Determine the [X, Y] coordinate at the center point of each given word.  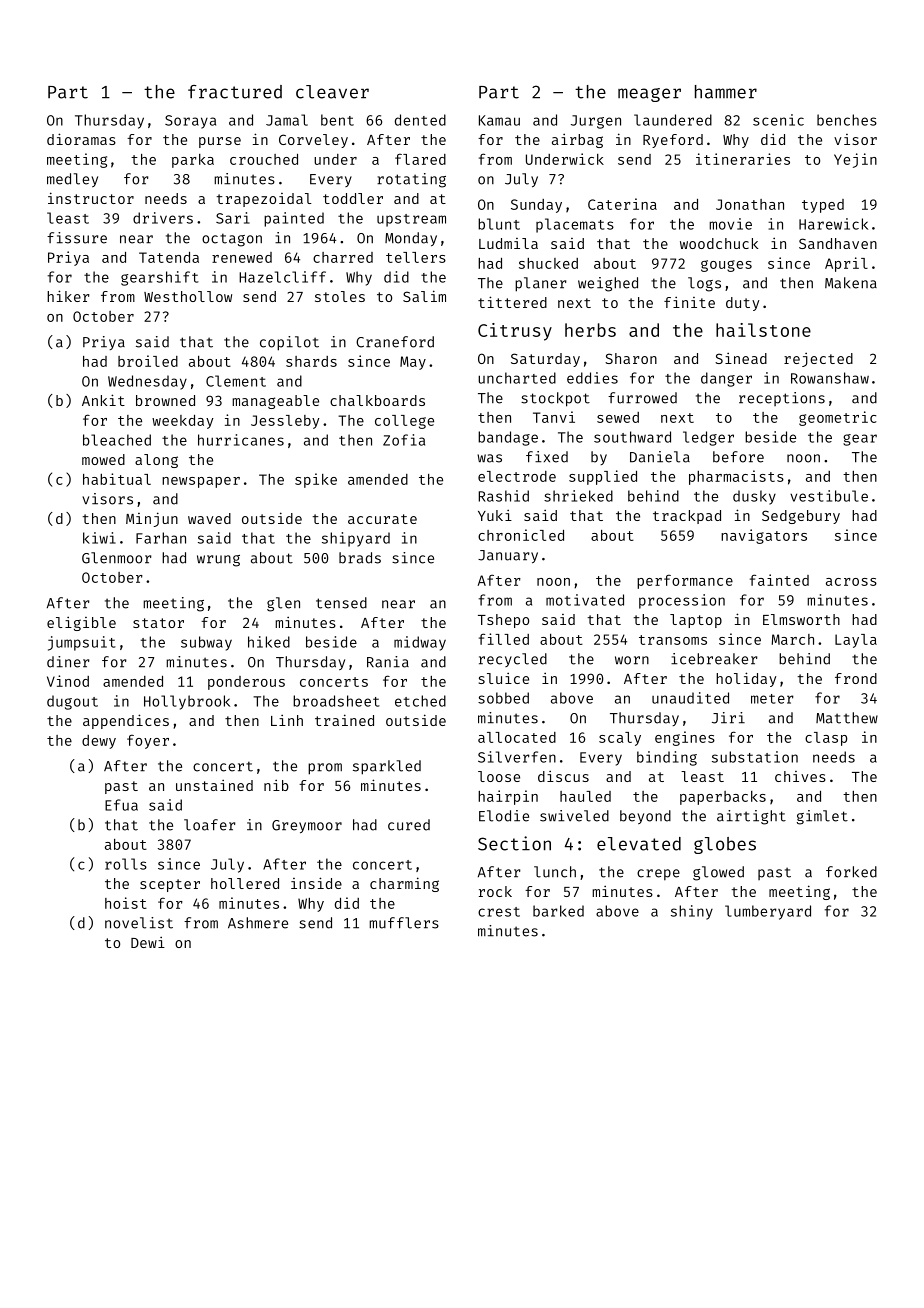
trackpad [687, 517]
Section [514, 843]
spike [316, 480]
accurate [382, 519]
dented [420, 120]
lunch [555, 872]
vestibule [829, 496]
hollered [245, 883]
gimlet [822, 817]
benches [847, 120]
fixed [547, 457]
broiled [148, 361]
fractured [235, 92]
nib [276, 785]
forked [851, 872]
